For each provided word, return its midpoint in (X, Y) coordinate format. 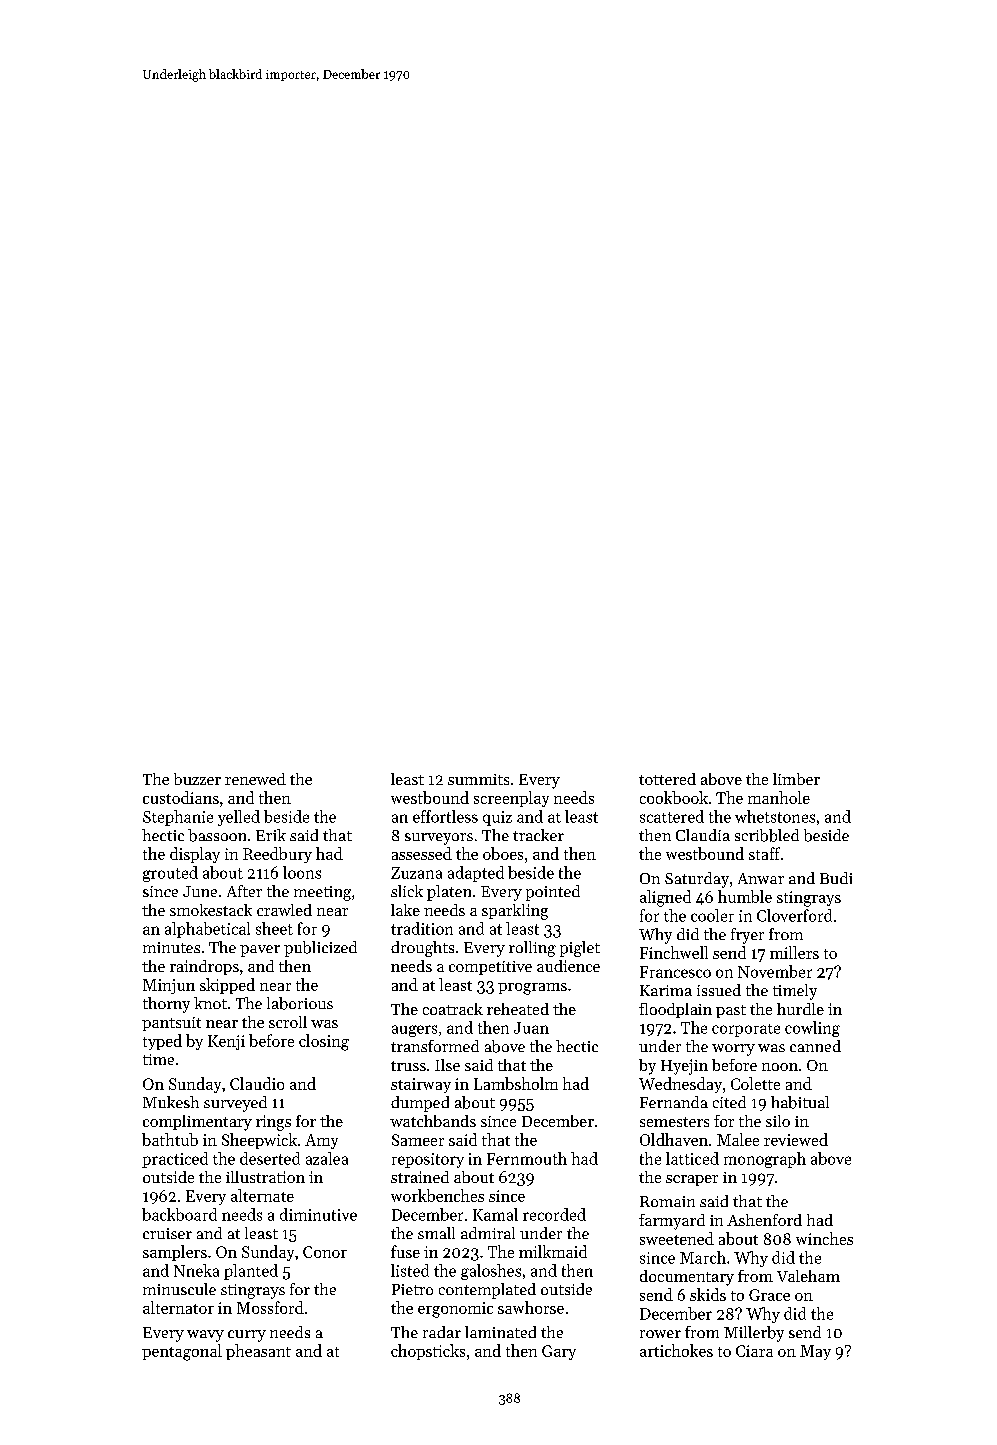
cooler (712, 915)
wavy (205, 1336)
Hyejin (684, 1067)
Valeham (808, 1276)
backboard (179, 1214)
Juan (531, 1028)
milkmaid (553, 1251)
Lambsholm (516, 1083)
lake (405, 910)
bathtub (170, 1139)
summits (478, 779)
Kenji (226, 1042)
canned (815, 1046)
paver (260, 951)
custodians (181, 797)
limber (796, 779)
